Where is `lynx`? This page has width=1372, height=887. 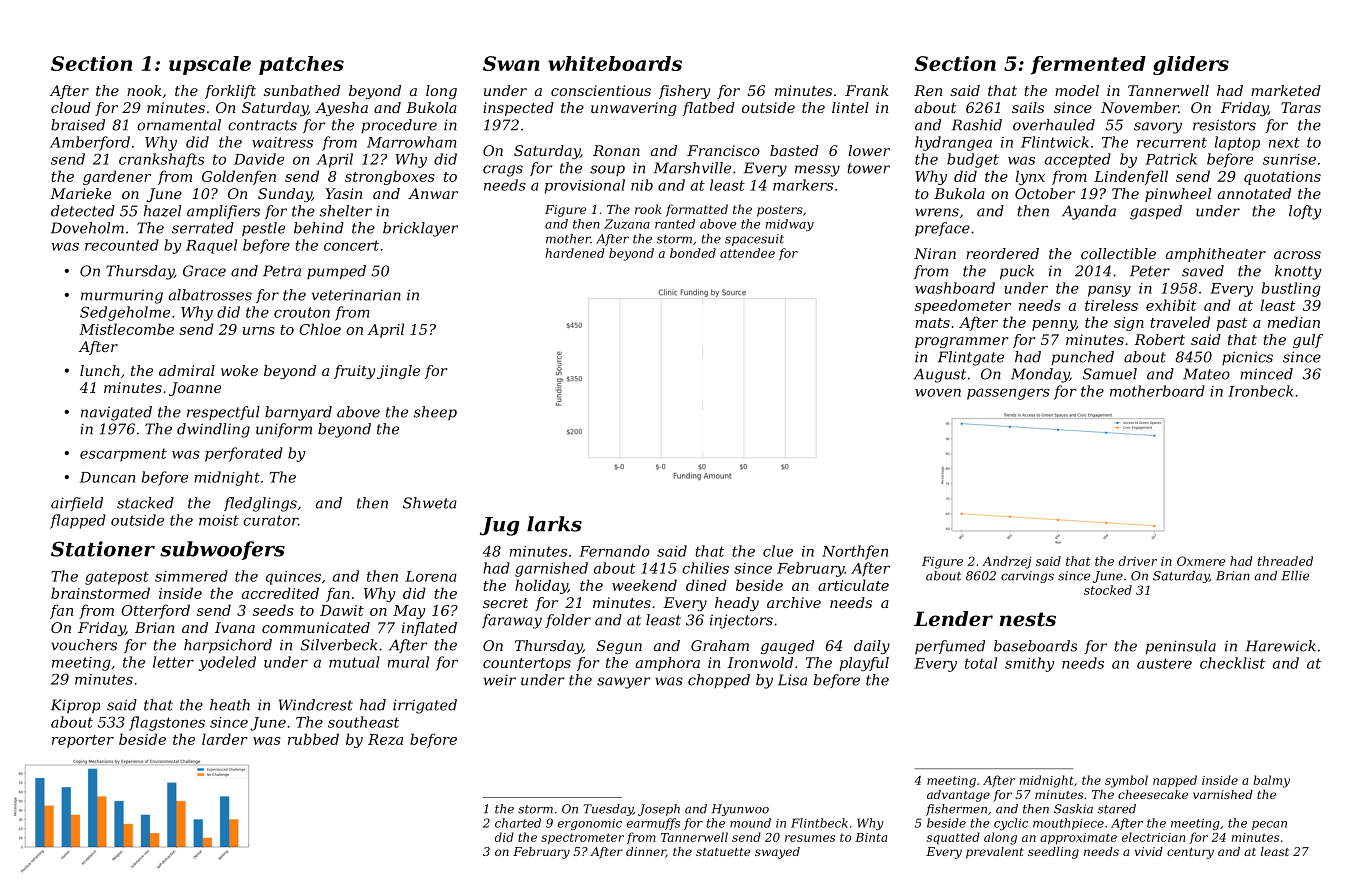
lynx is located at coordinates (1030, 177).
